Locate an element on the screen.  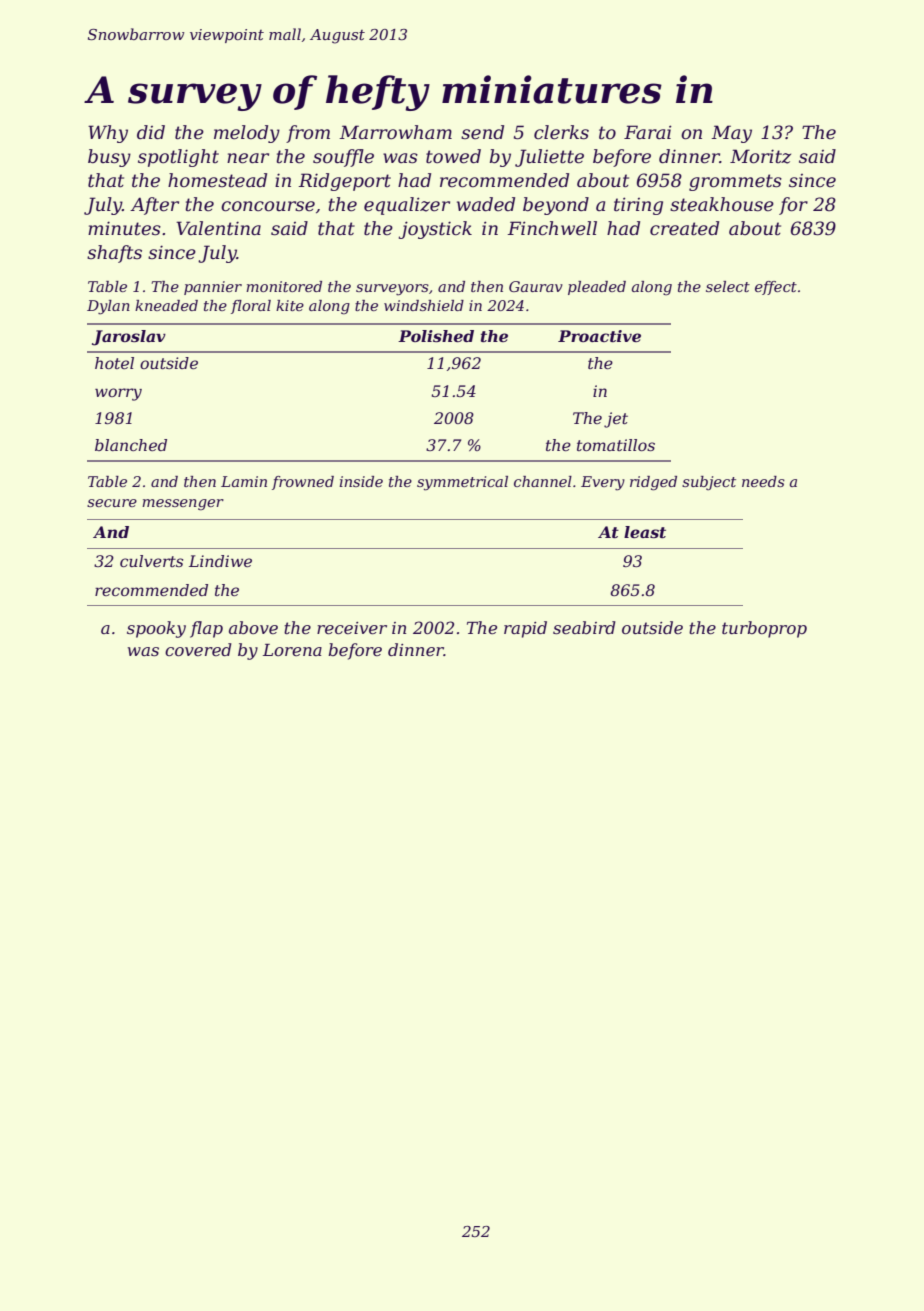
did is located at coordinates (151, 132).
